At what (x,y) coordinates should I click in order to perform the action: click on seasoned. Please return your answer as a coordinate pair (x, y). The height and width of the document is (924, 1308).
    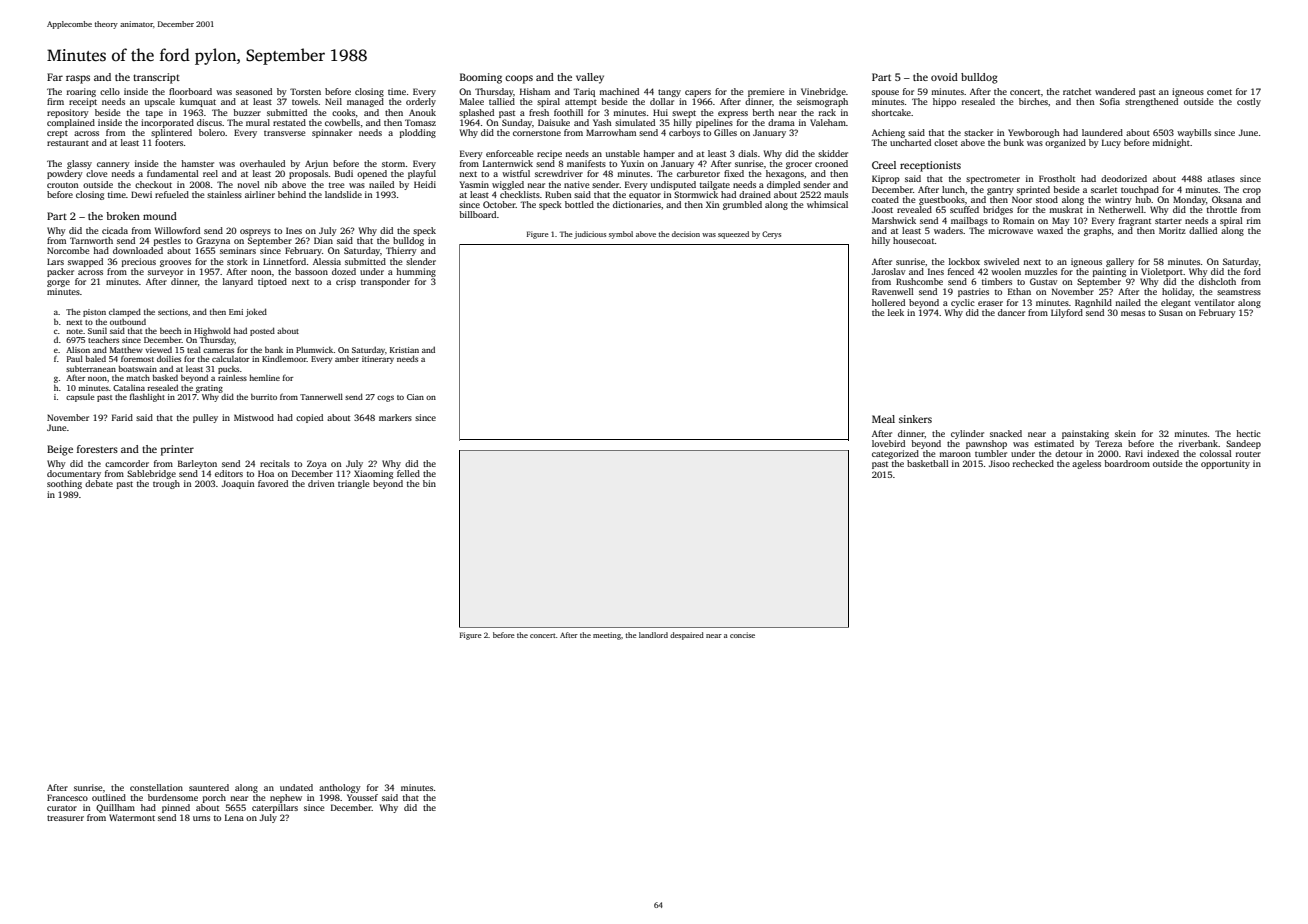
    Looking at the image, I should click on (254, 91).
